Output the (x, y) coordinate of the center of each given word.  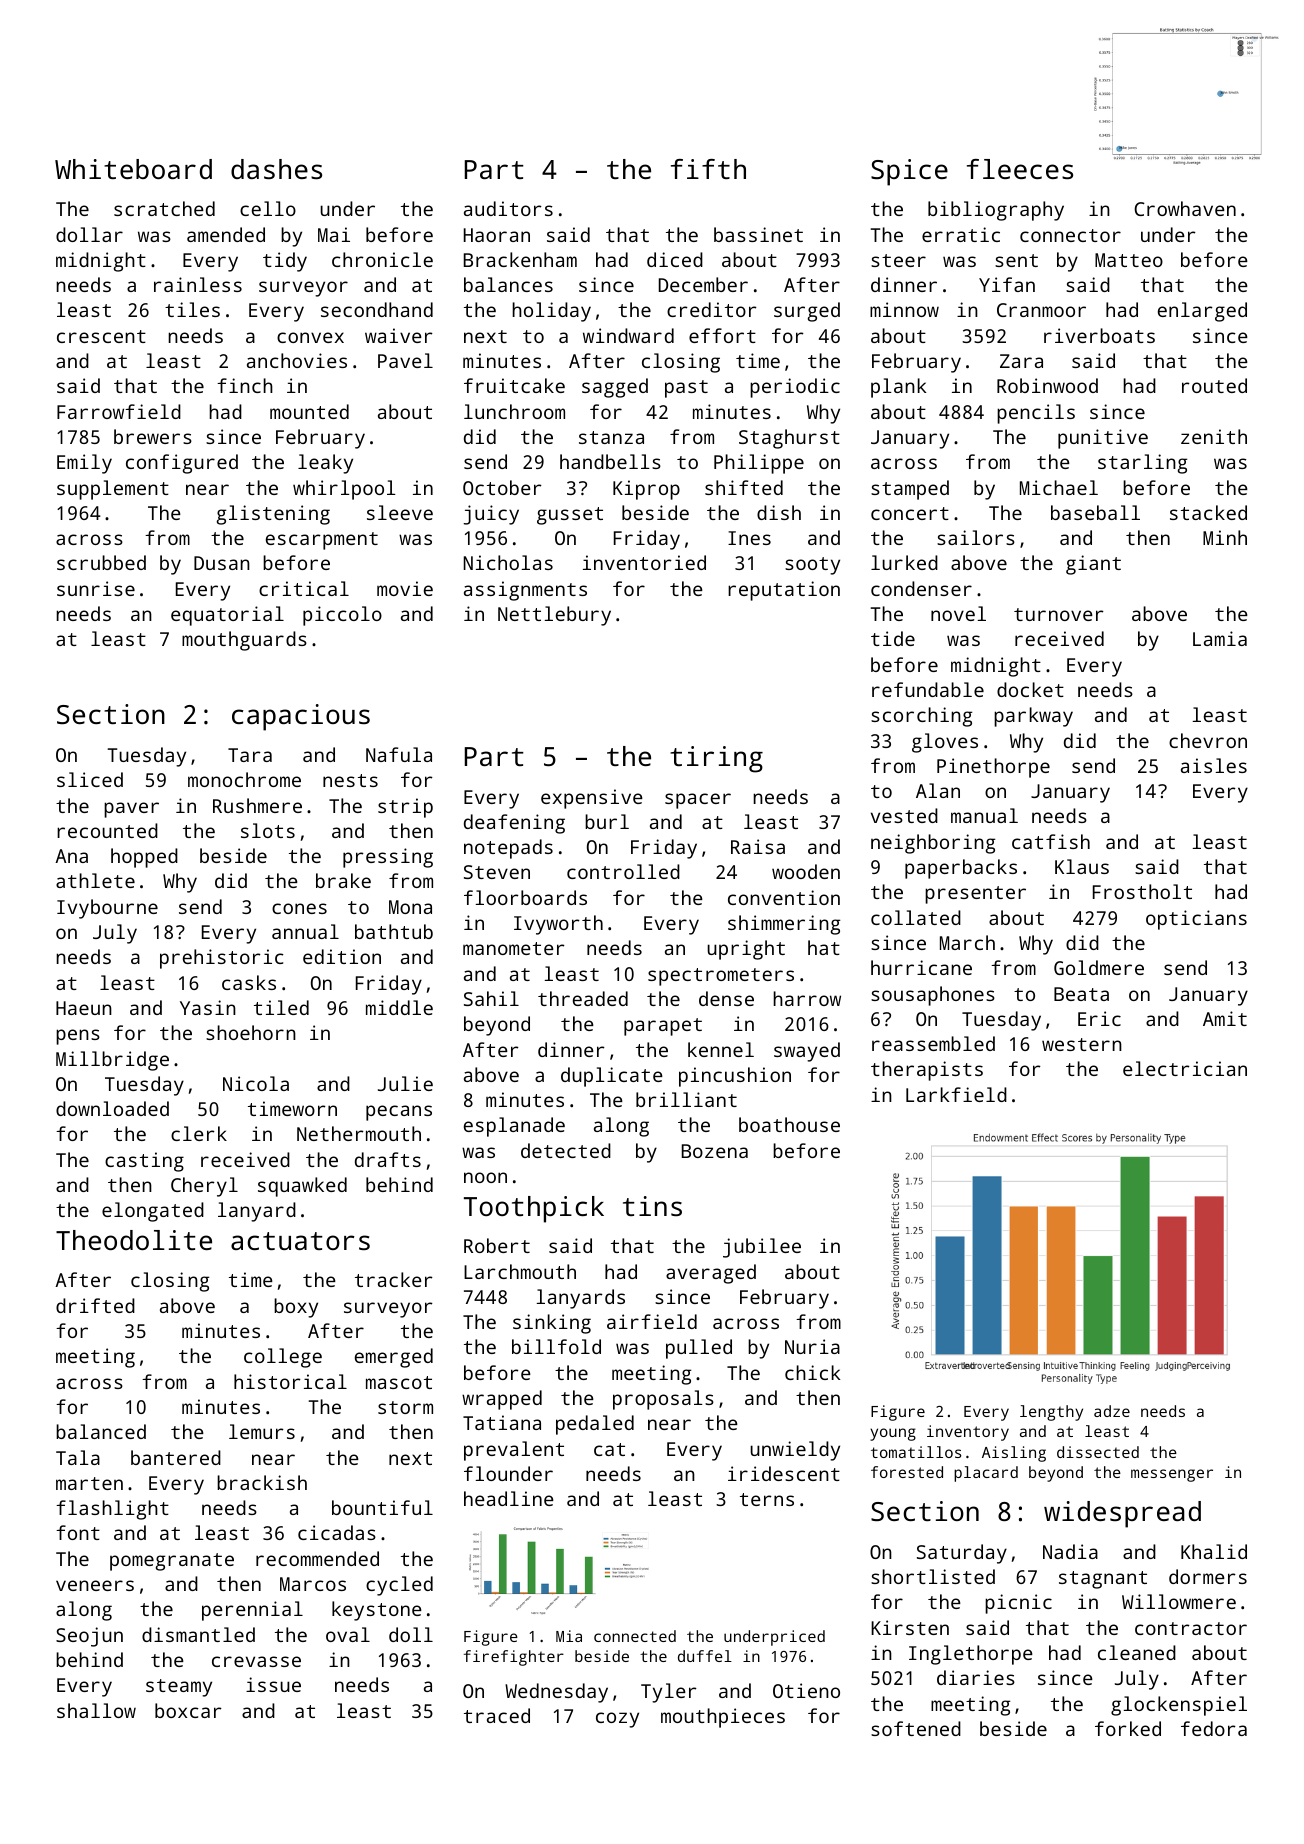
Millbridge (112, 1061)
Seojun (89, 1637)
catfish (1051, 841)
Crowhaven (1185, 208)
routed (1214, 385)
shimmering (784, 925)
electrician (1185, 1068)
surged (807, 312)
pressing (388, 858)
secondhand (377, 309)
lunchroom (514, 411)
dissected (1098, 1452)
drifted (95, 1305)
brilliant (686, 1099)
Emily (84, 464)
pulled (699, 1349)
